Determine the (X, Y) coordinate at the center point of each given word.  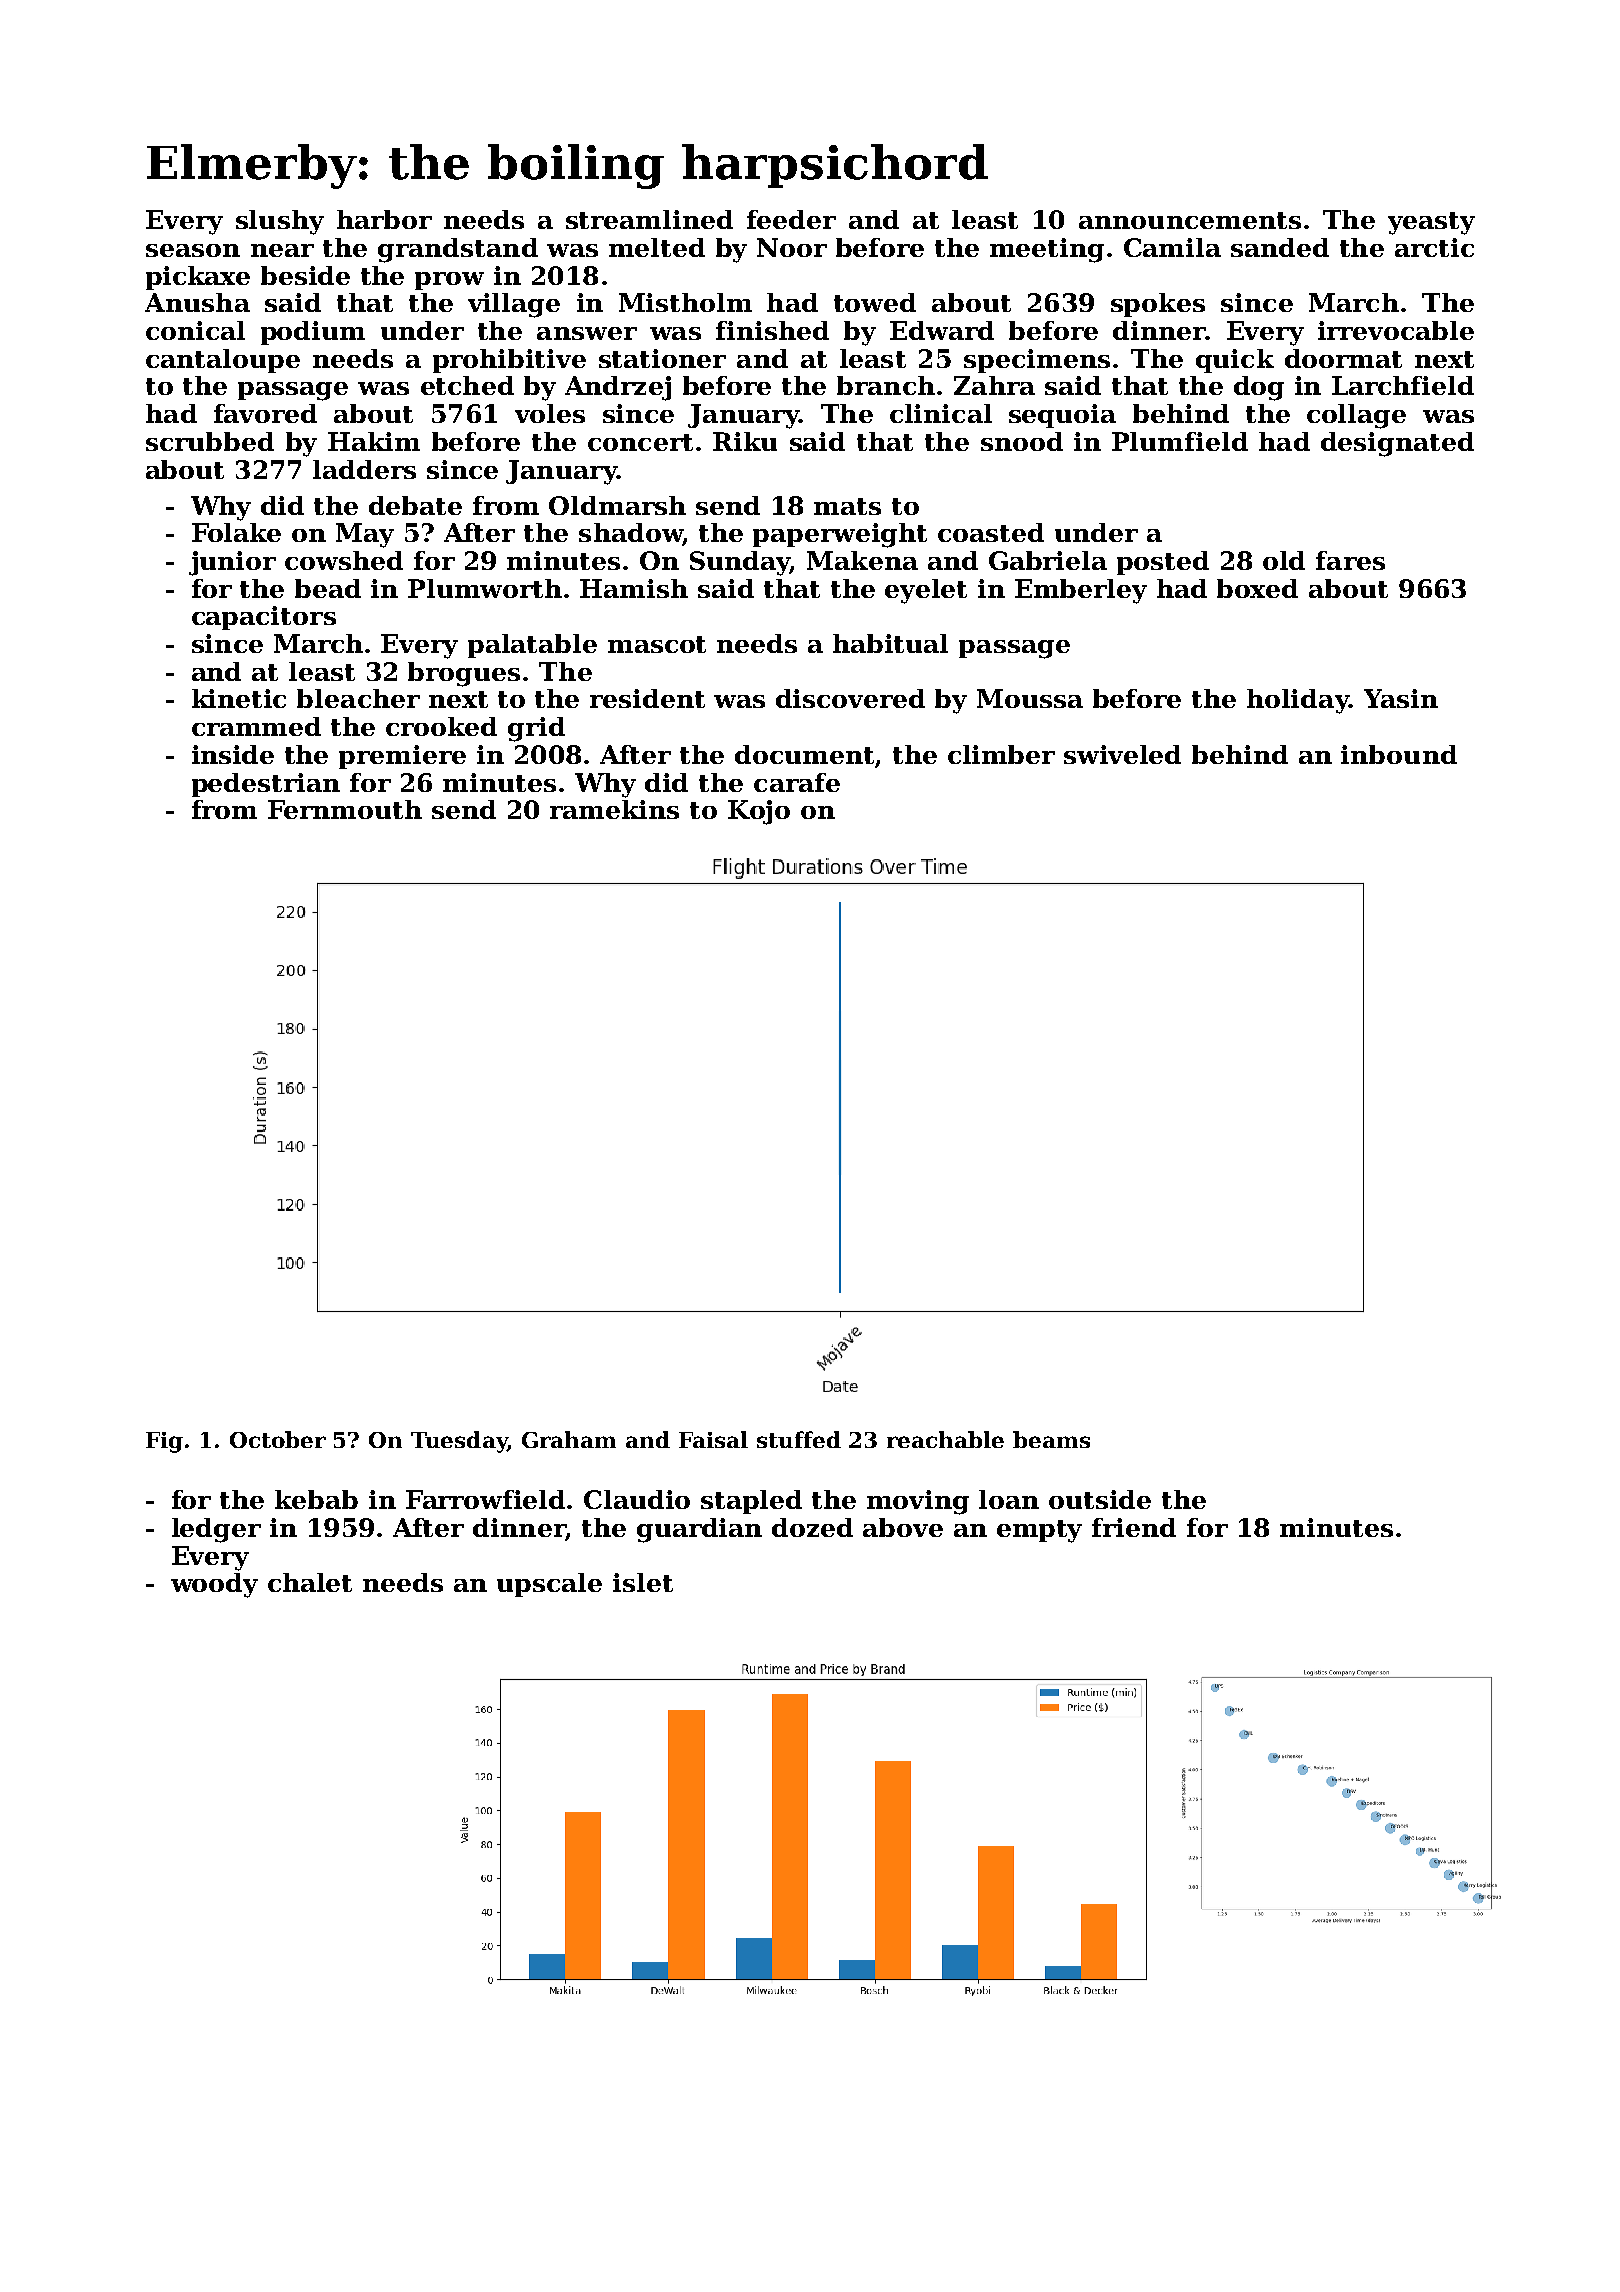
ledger (216, 1530)
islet (643, 1582)
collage (1356, 416)
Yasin (1401, 698)
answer (587, 333)
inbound (1399, 754)
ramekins (614, 809)
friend (1134, 1527)
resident (647, 698)
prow (449, 281)
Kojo (759, 812)
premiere (402, 757)
